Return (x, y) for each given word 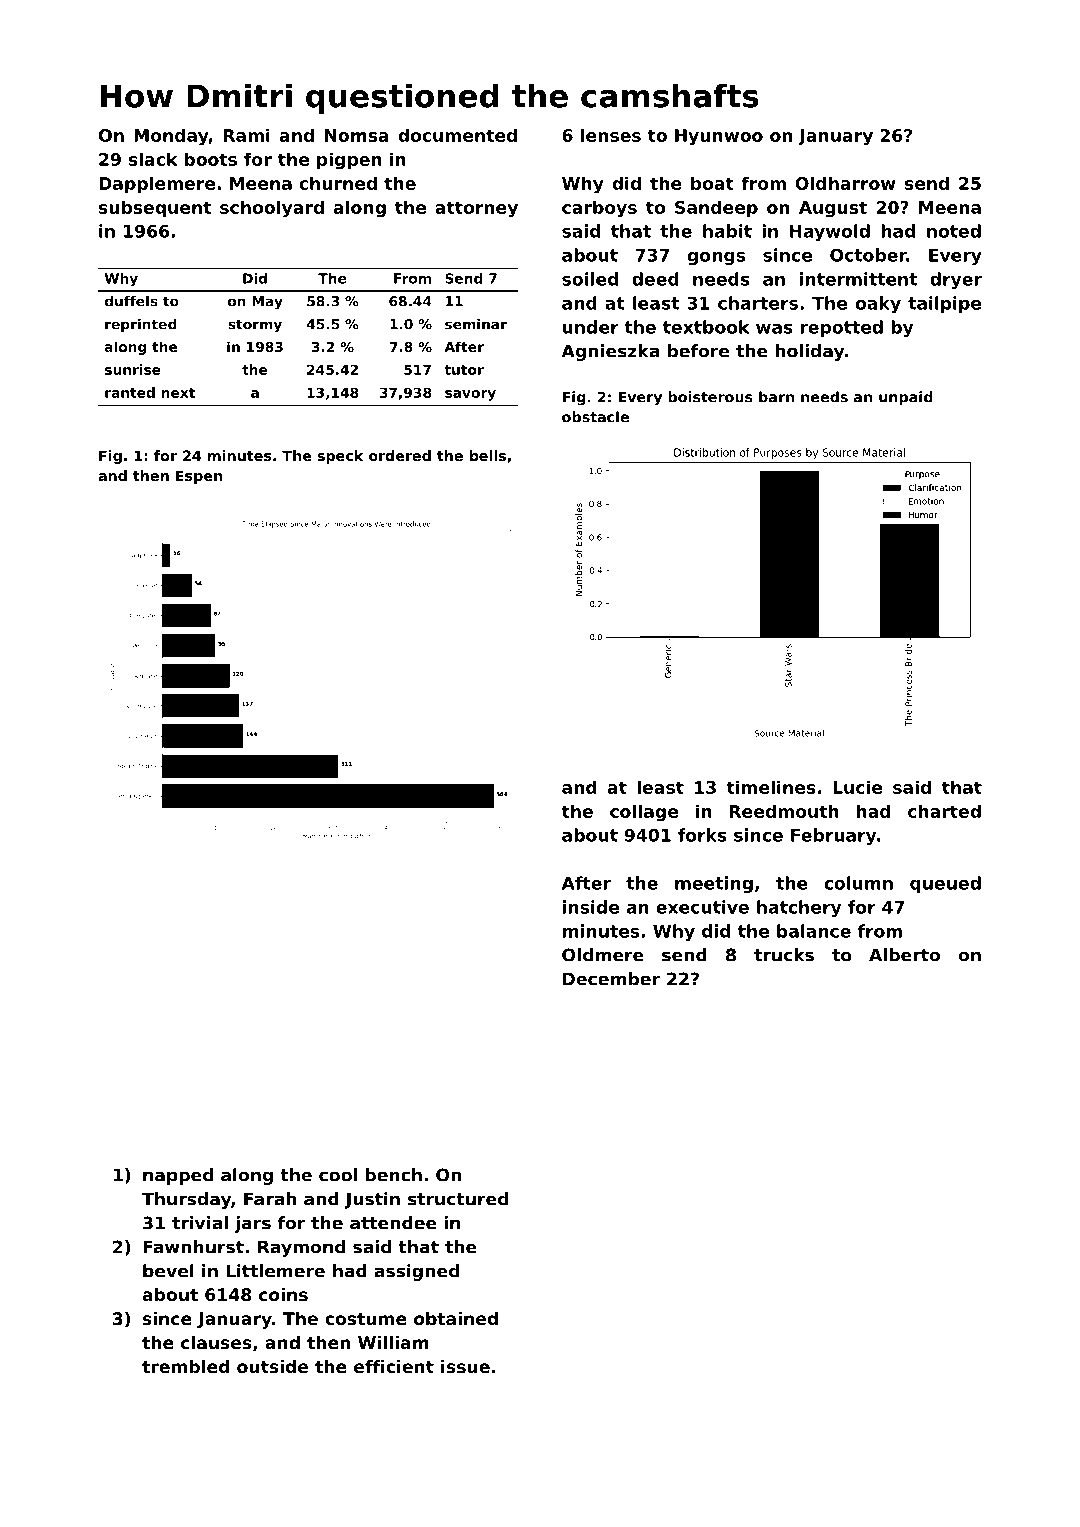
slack (153, 159)
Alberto (904, 955)
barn (776, 397)
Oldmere (603, 955)
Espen (199, 477)
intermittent (858, 279)
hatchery (799, 908)
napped (178, 1176)
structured (458, 1199)
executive (702, 907)
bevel (168, 1271)
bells (488, 455)
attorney (476, 209)
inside (591, 907)
